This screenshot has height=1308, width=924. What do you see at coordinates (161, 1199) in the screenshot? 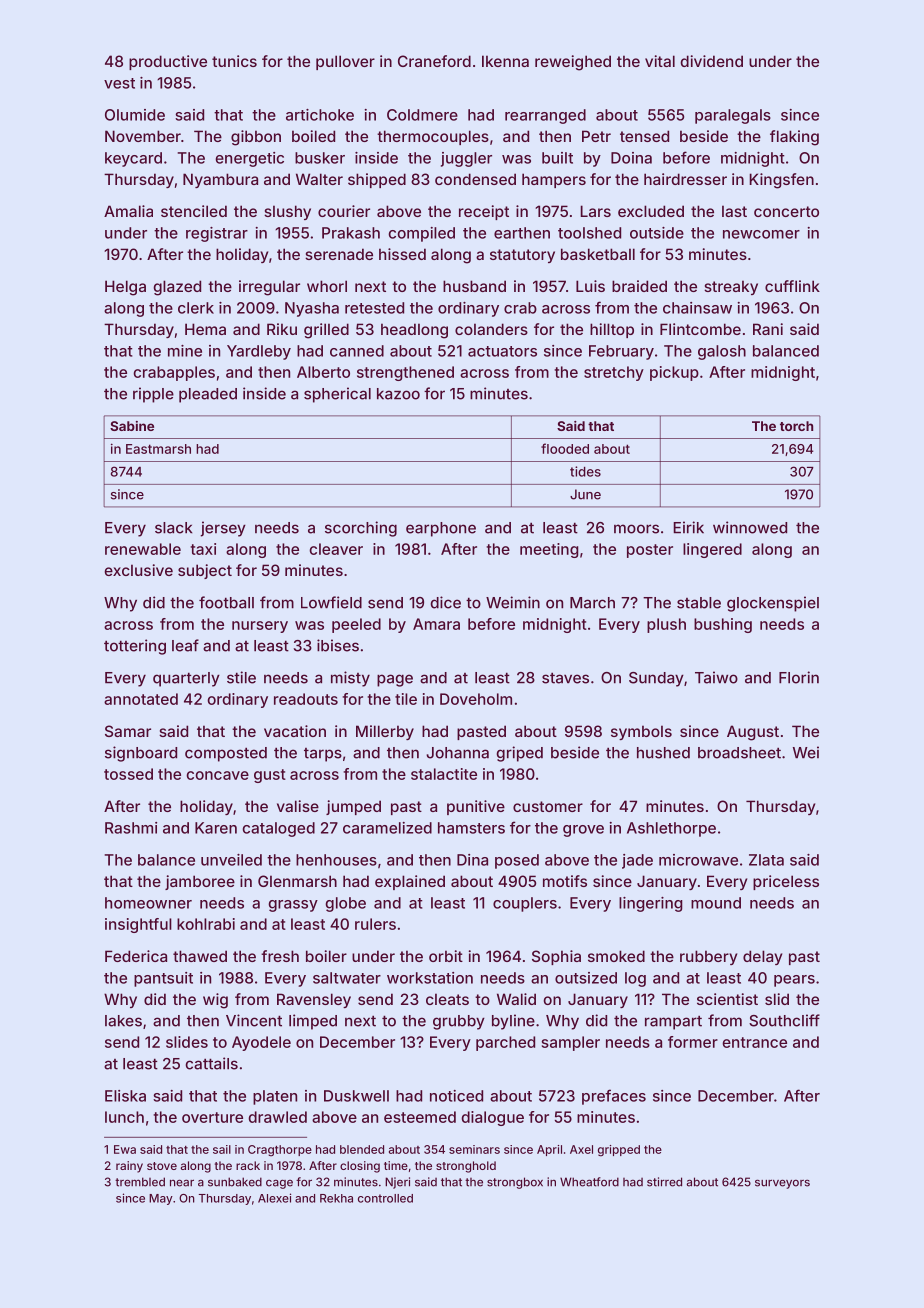
I see `May` at bounding box center [161, 1199].
